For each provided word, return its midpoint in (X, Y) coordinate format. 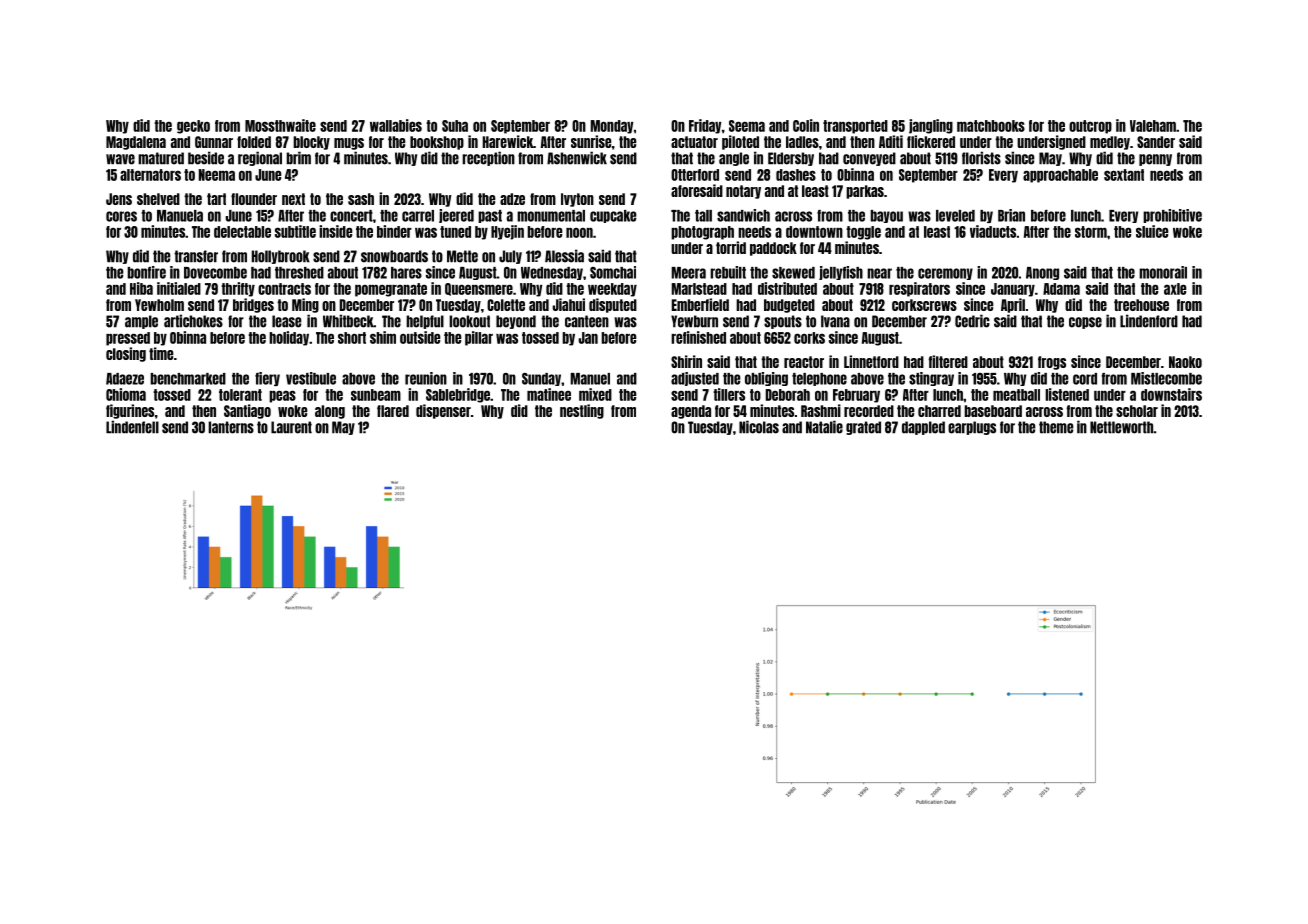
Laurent (291, 427)
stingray (931, 379)
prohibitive (1172, 216)
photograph (702, 233)
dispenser (443, 411)
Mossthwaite (280, 125)
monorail (1163, 272)
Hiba (141, 288)
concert (351, 216)
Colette (506, 305)
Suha (455, 126)
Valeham (1153, 126)
